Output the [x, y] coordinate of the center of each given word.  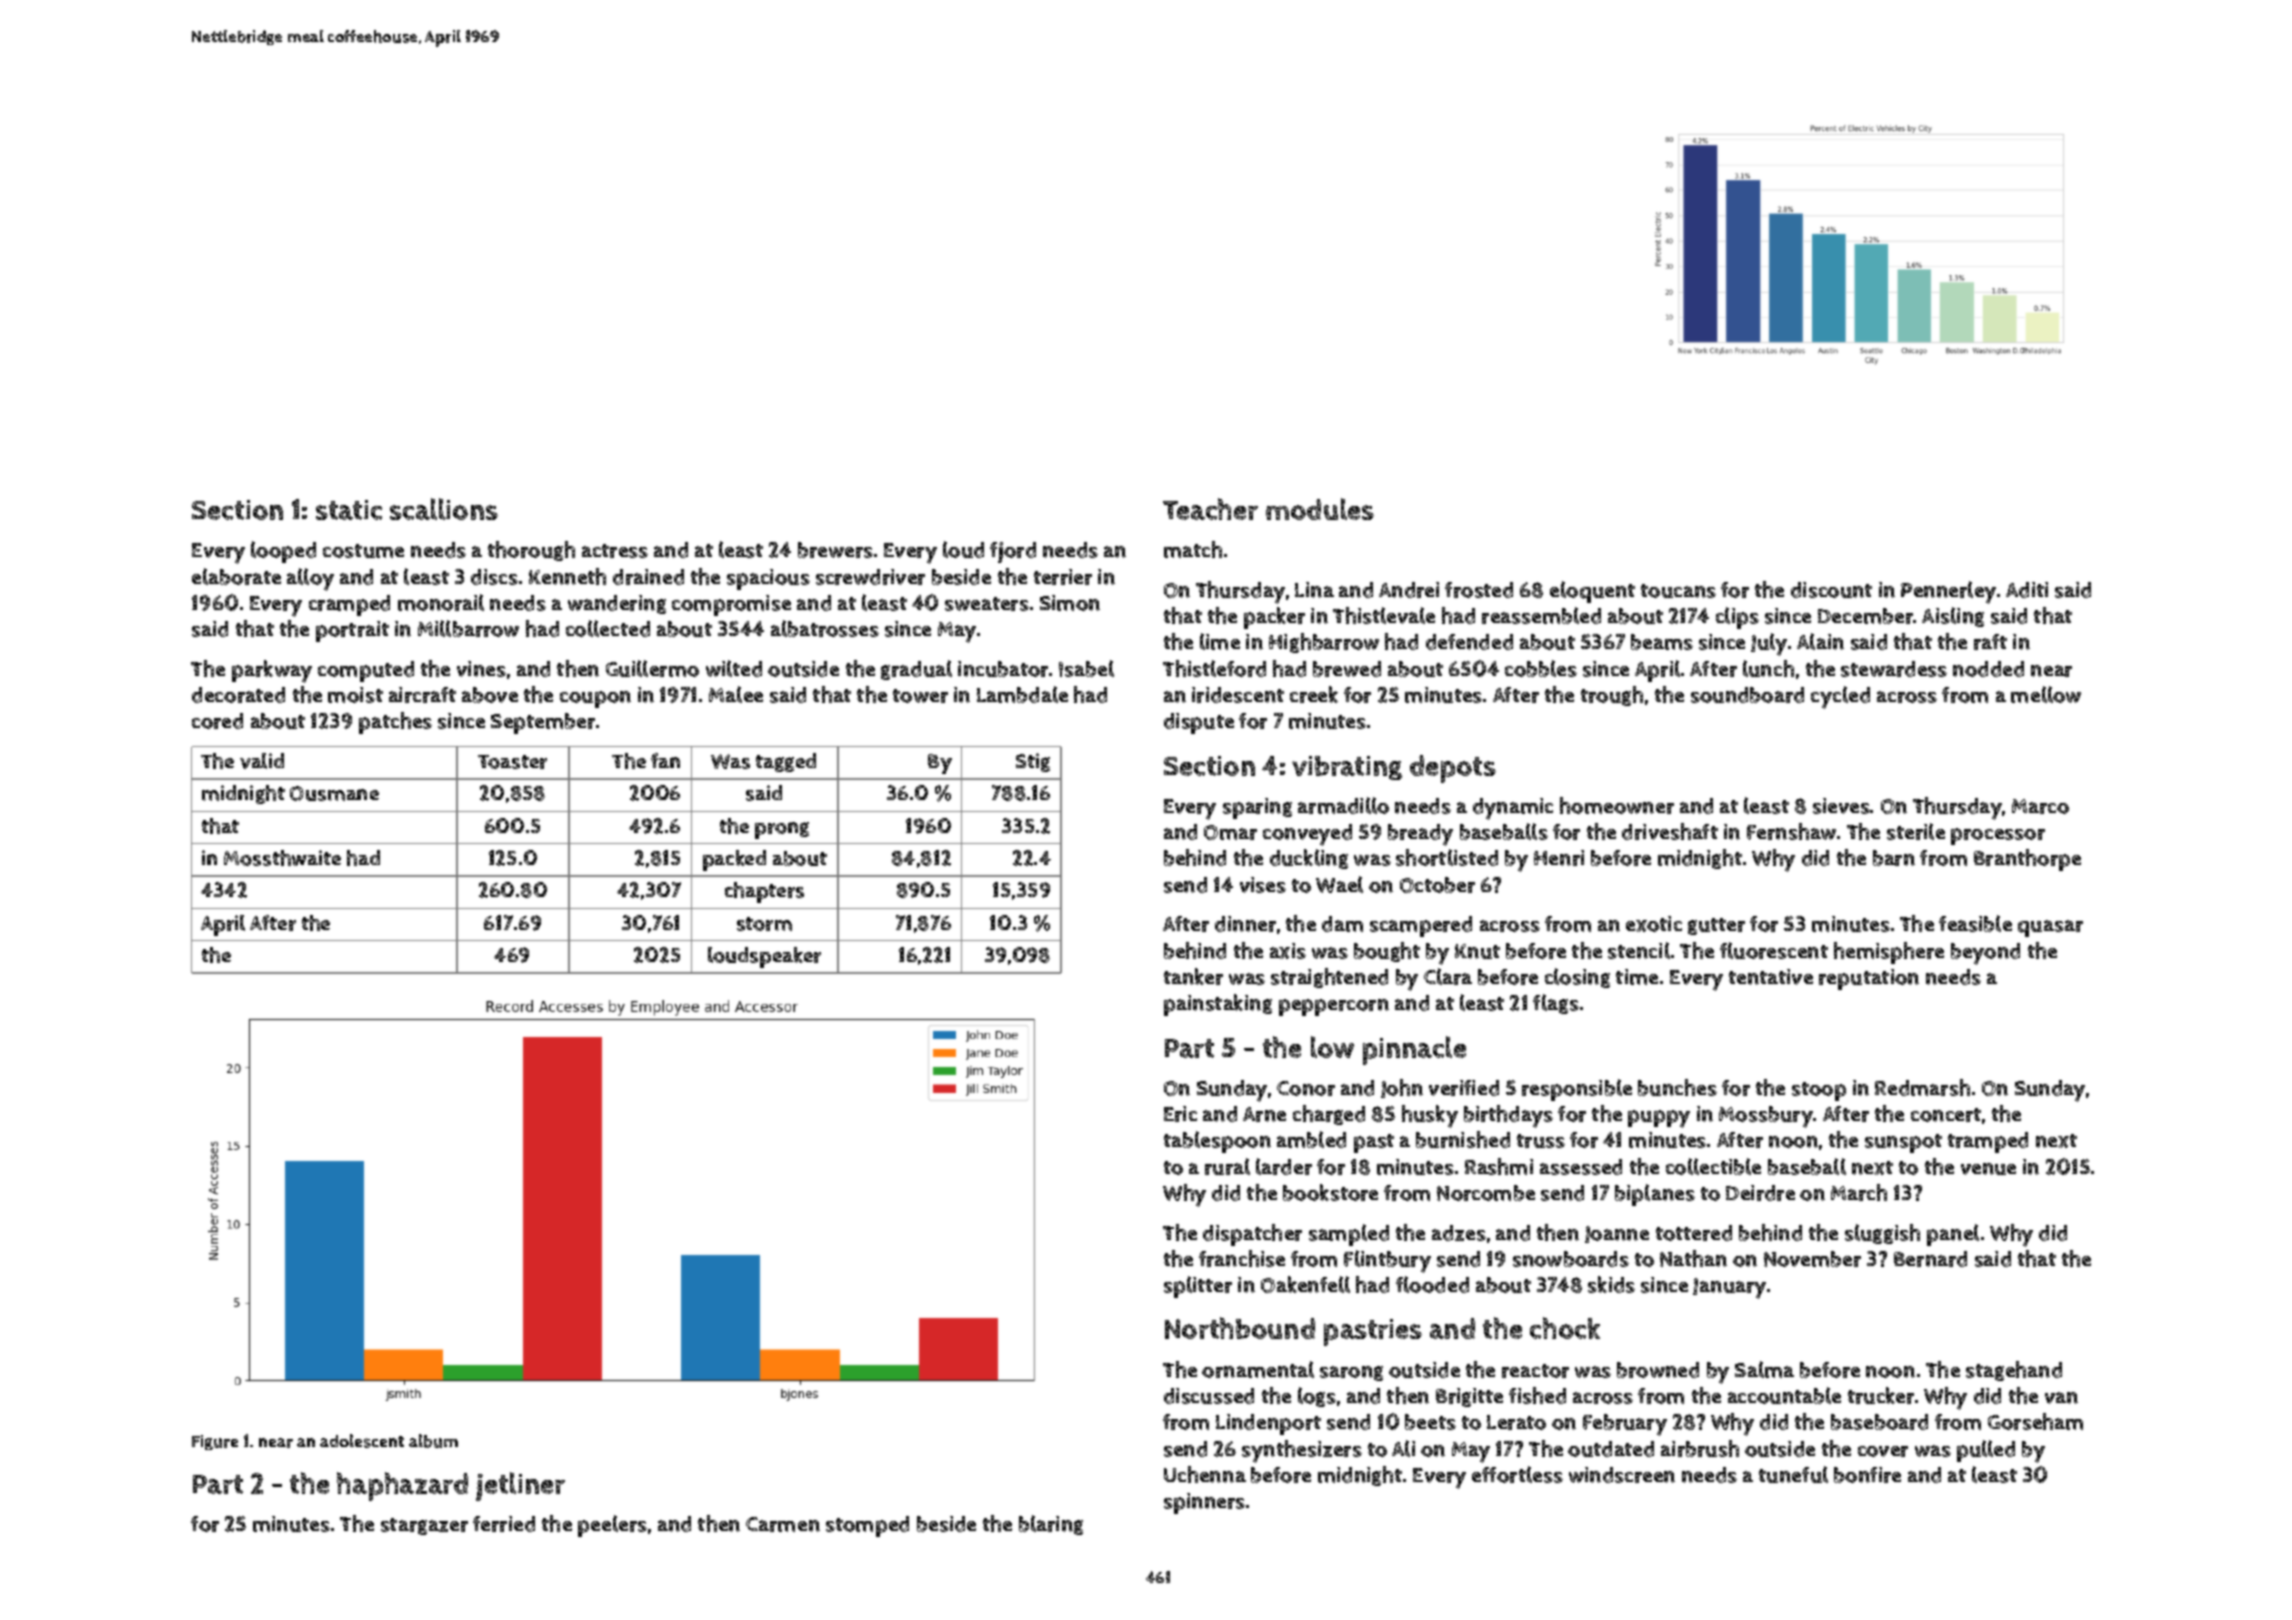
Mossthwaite [282, 858]
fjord [1013, 552]
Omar [1230, 832]
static [349, 510]
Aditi [2027, 590]
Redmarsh [1922, 1087]
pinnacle [1414, 1050]
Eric [1180, 1114]
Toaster [512, 762]
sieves [1841, 806]
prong [782, 830]
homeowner [1617, 805]
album [433, 1441]
